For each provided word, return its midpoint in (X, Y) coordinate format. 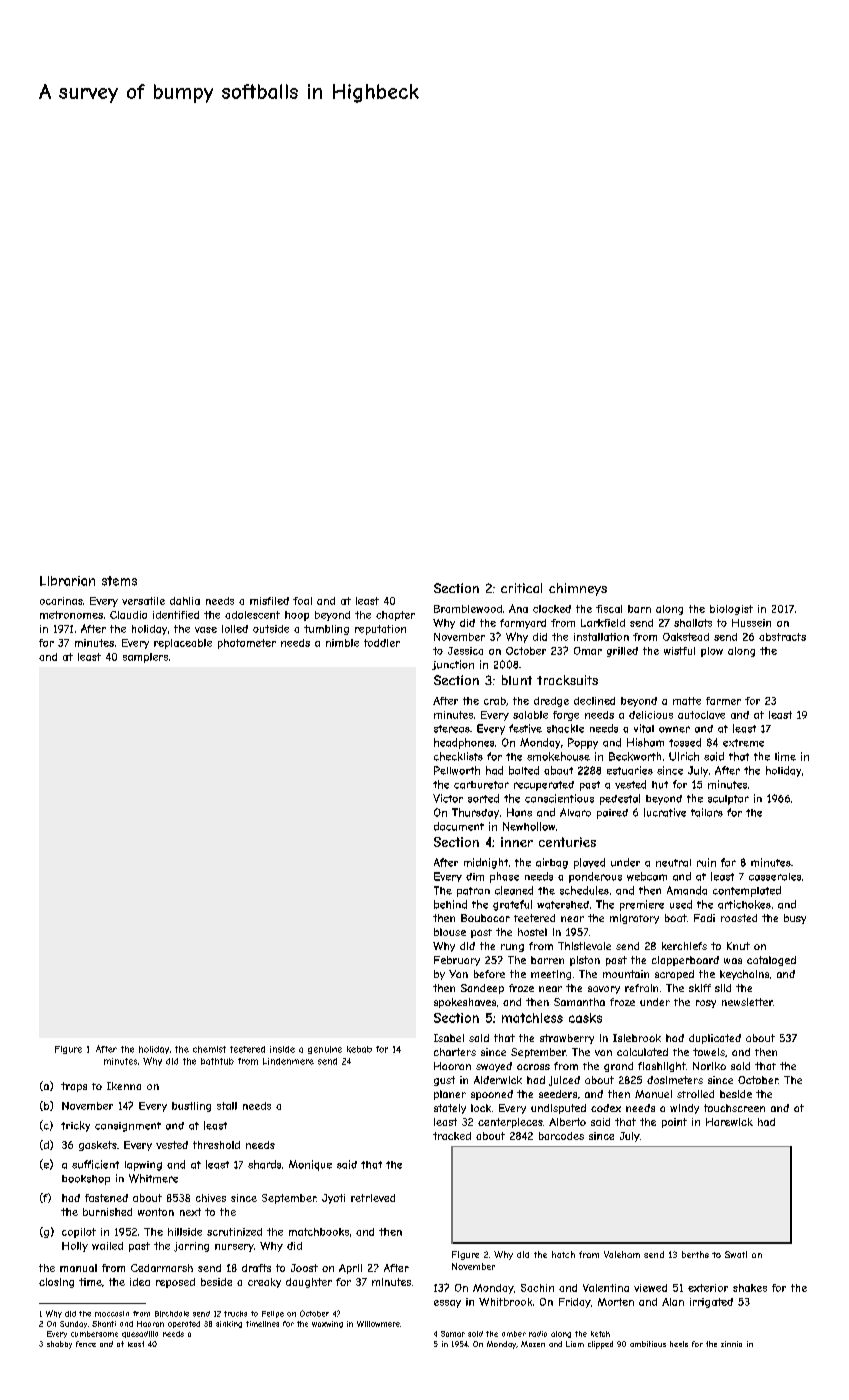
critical (521, 588)
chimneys (578, 589)
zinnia (731, 1344)
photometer (247, 644)
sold (475, 1334)
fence (86, 1344)
